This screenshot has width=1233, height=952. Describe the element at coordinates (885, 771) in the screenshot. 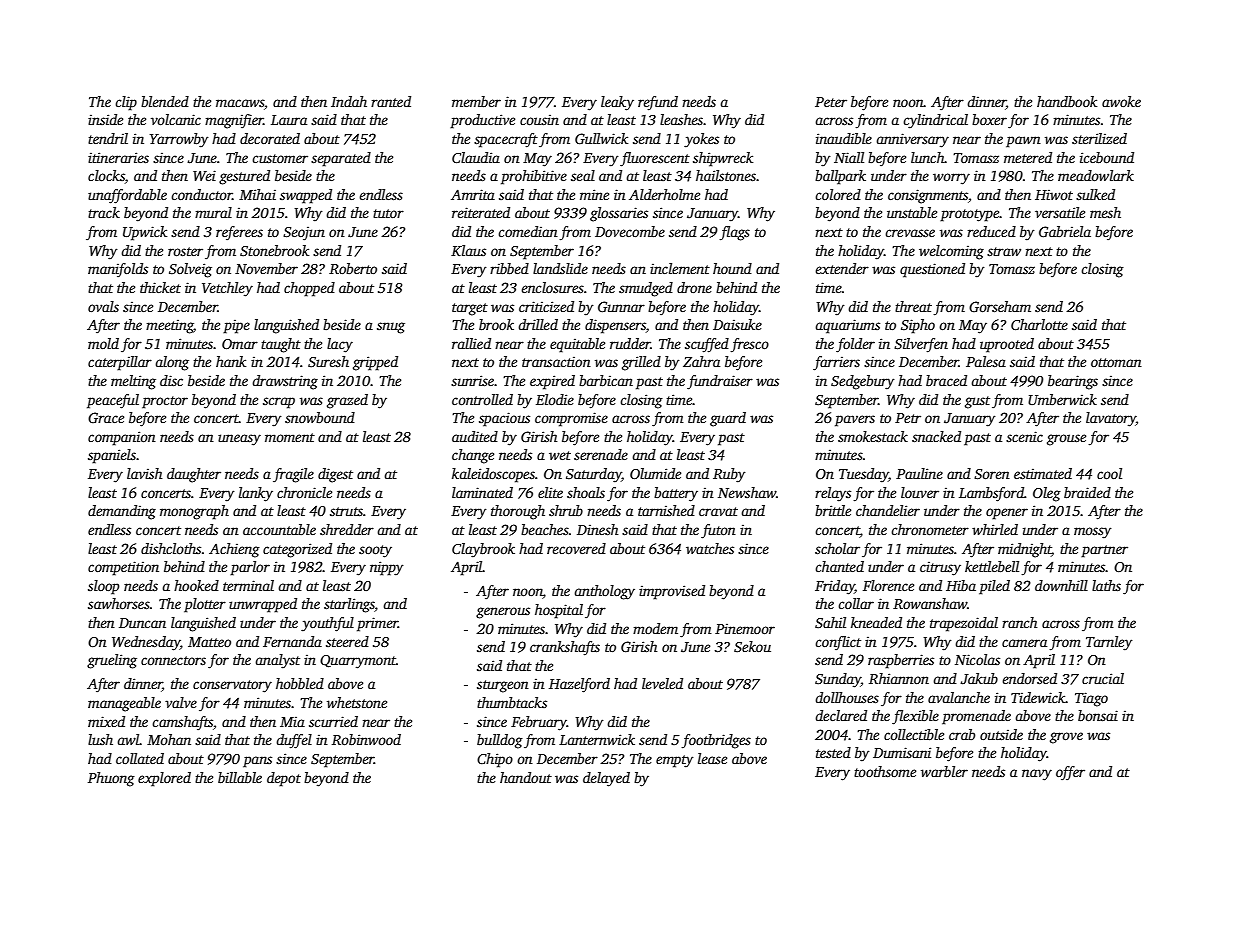

I see `toothsome` at that location.
